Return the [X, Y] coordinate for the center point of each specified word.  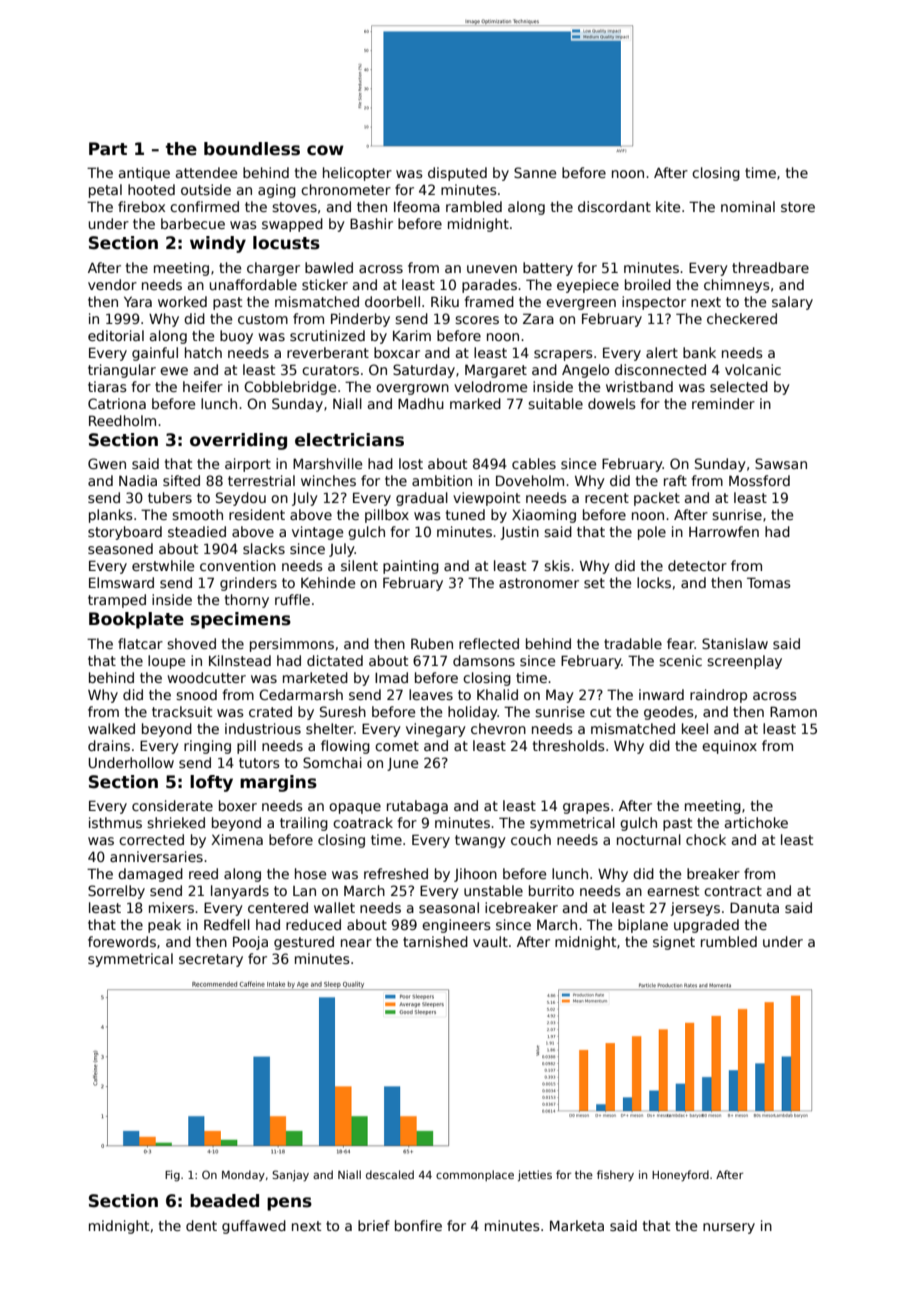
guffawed [254, 1227]
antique [144, 174]
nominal [748, 206]
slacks [264, 548]
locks [654, 582]
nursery [729, 1228]
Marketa [577, 1225]
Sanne [535, 172]
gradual [422, 499]
